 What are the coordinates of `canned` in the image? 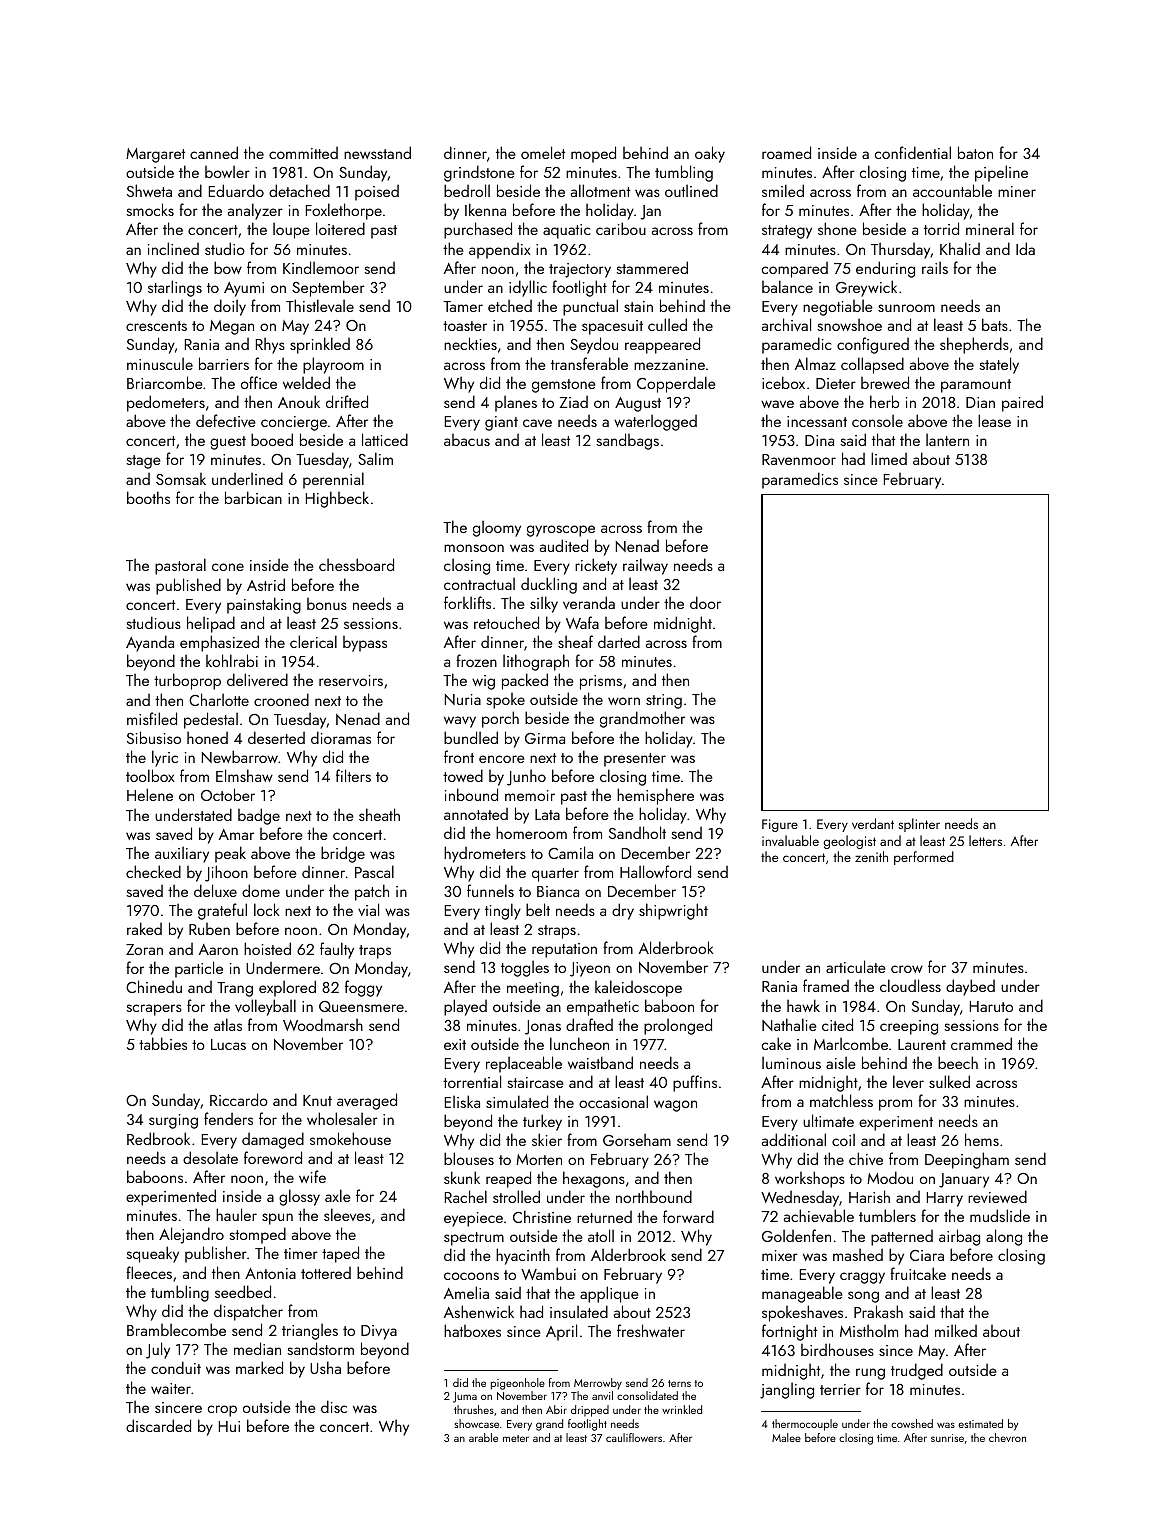 It's located at (214, 152).
